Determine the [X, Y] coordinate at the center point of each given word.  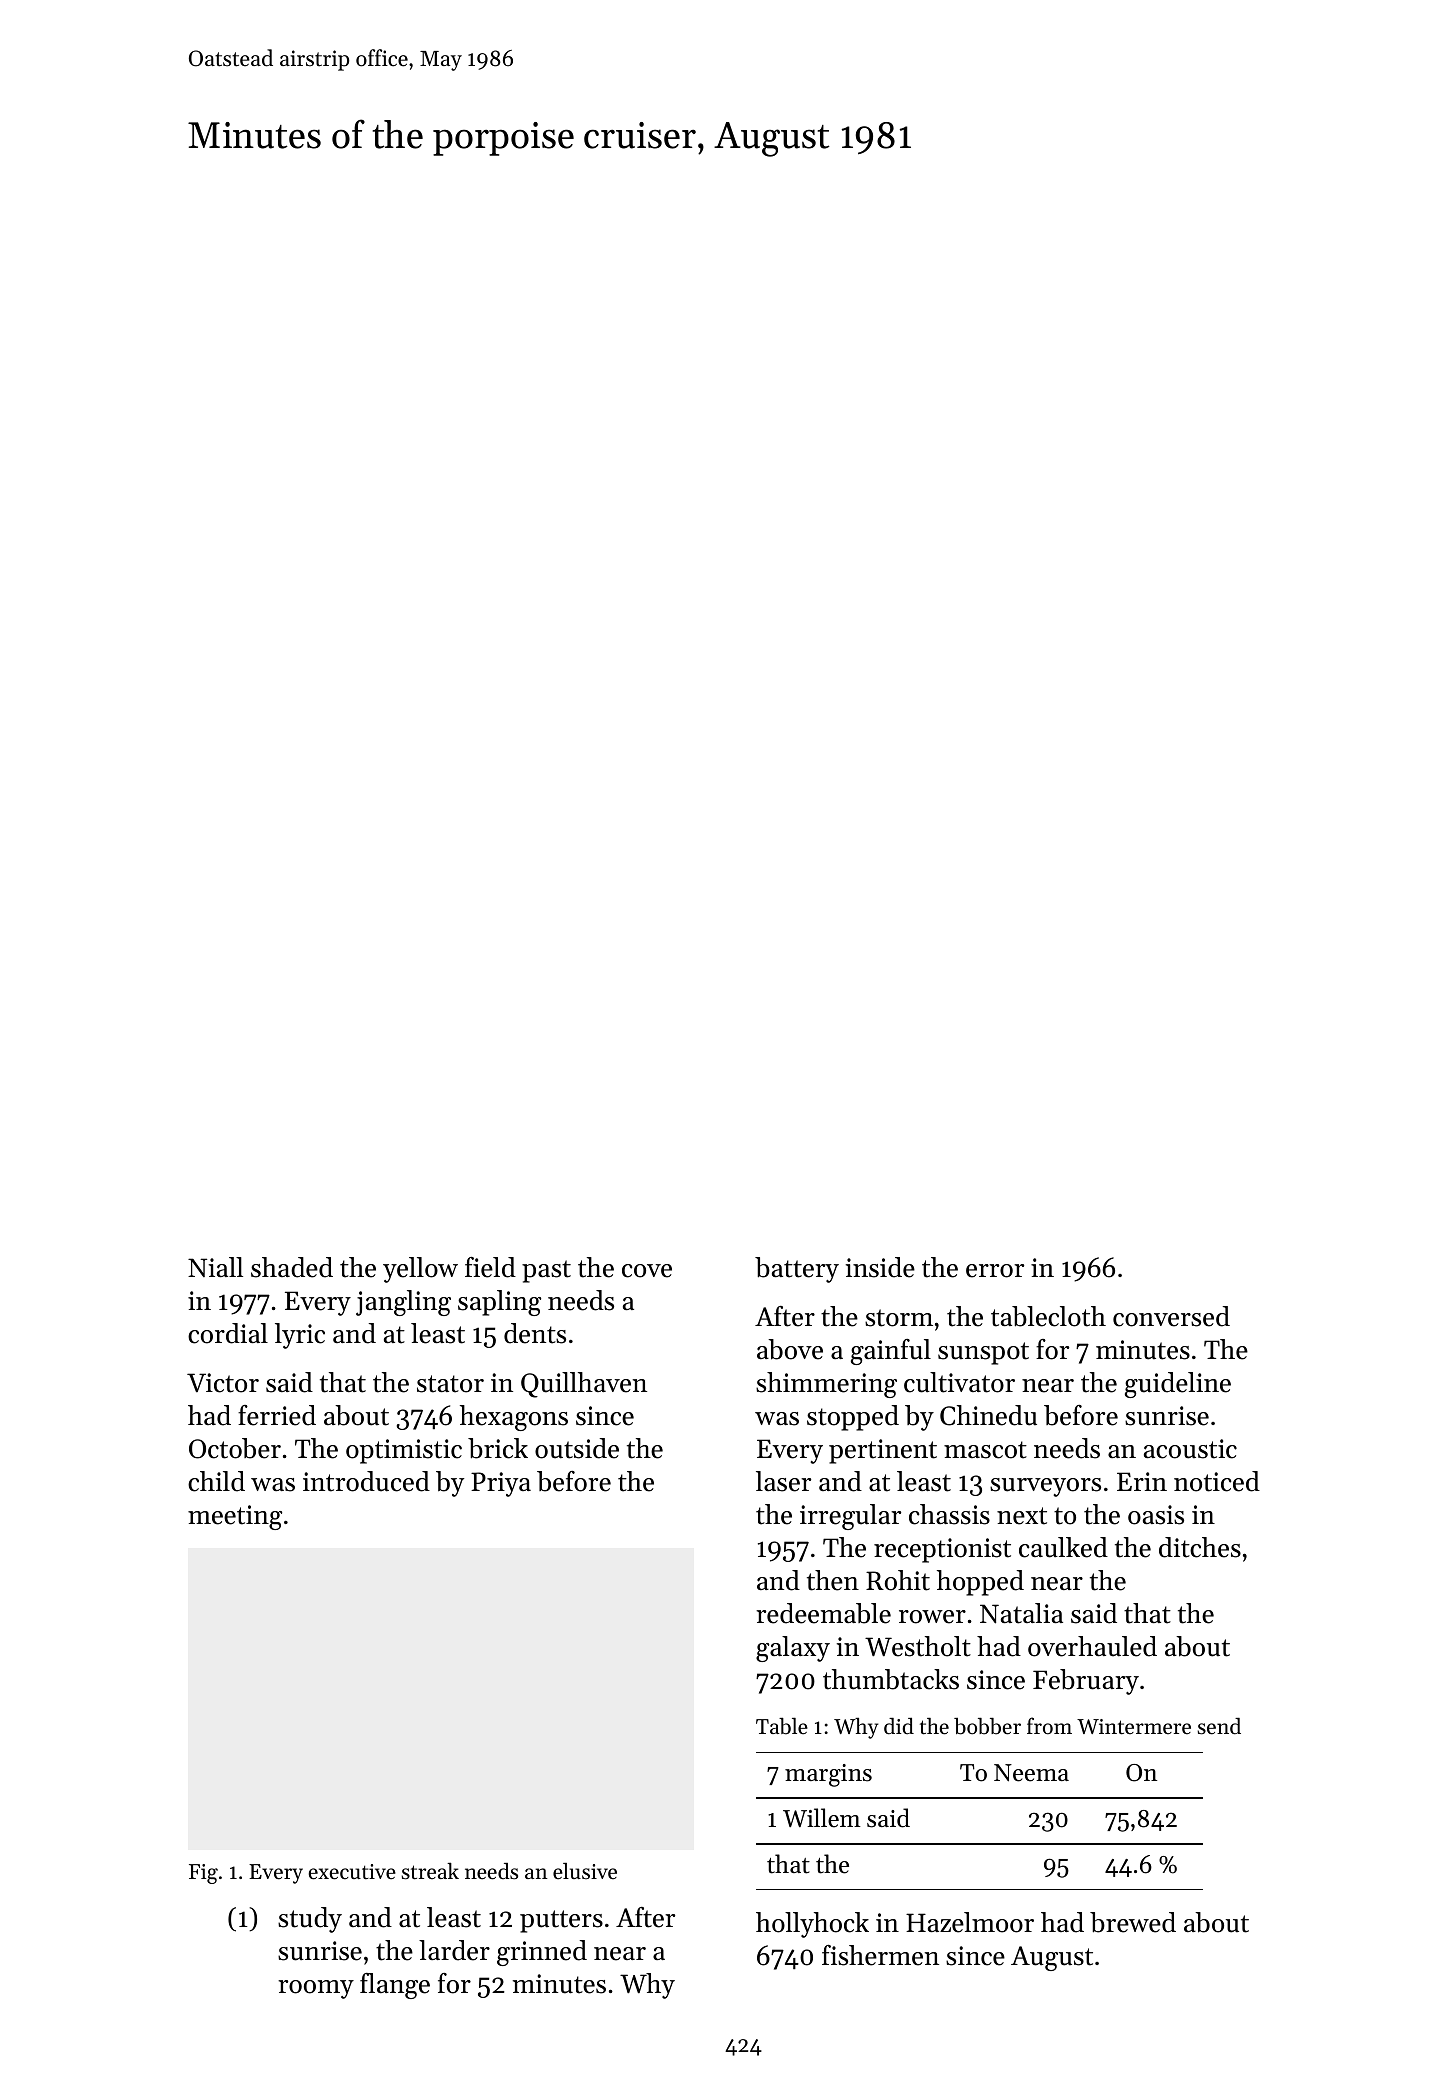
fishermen [880, 1955]
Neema [1031, 1773]
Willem [822, 1818]
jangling [403, 1303]
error [995, 1271]
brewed [1133, 1922]
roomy [316, 1989]
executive [352, 1872]
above [790, 1349]
